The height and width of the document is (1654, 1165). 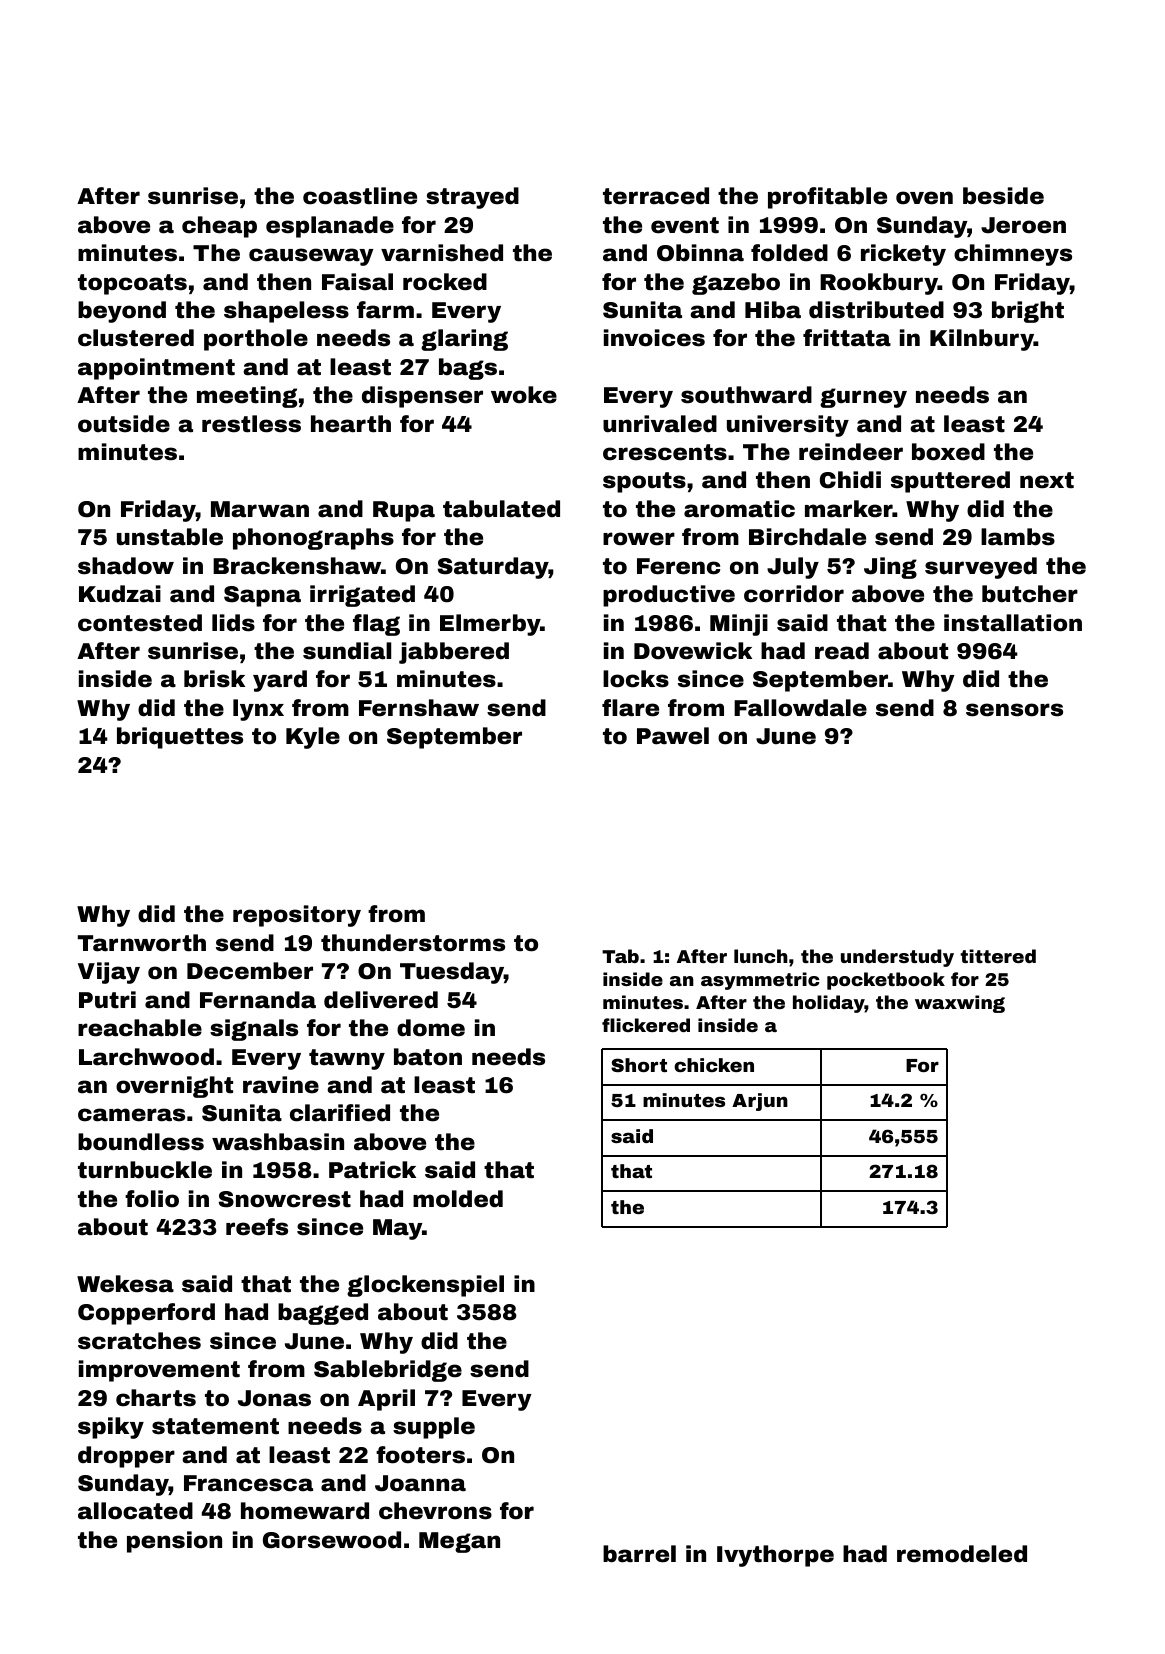 I want to click on Short, so click(x=639, y=1065).
